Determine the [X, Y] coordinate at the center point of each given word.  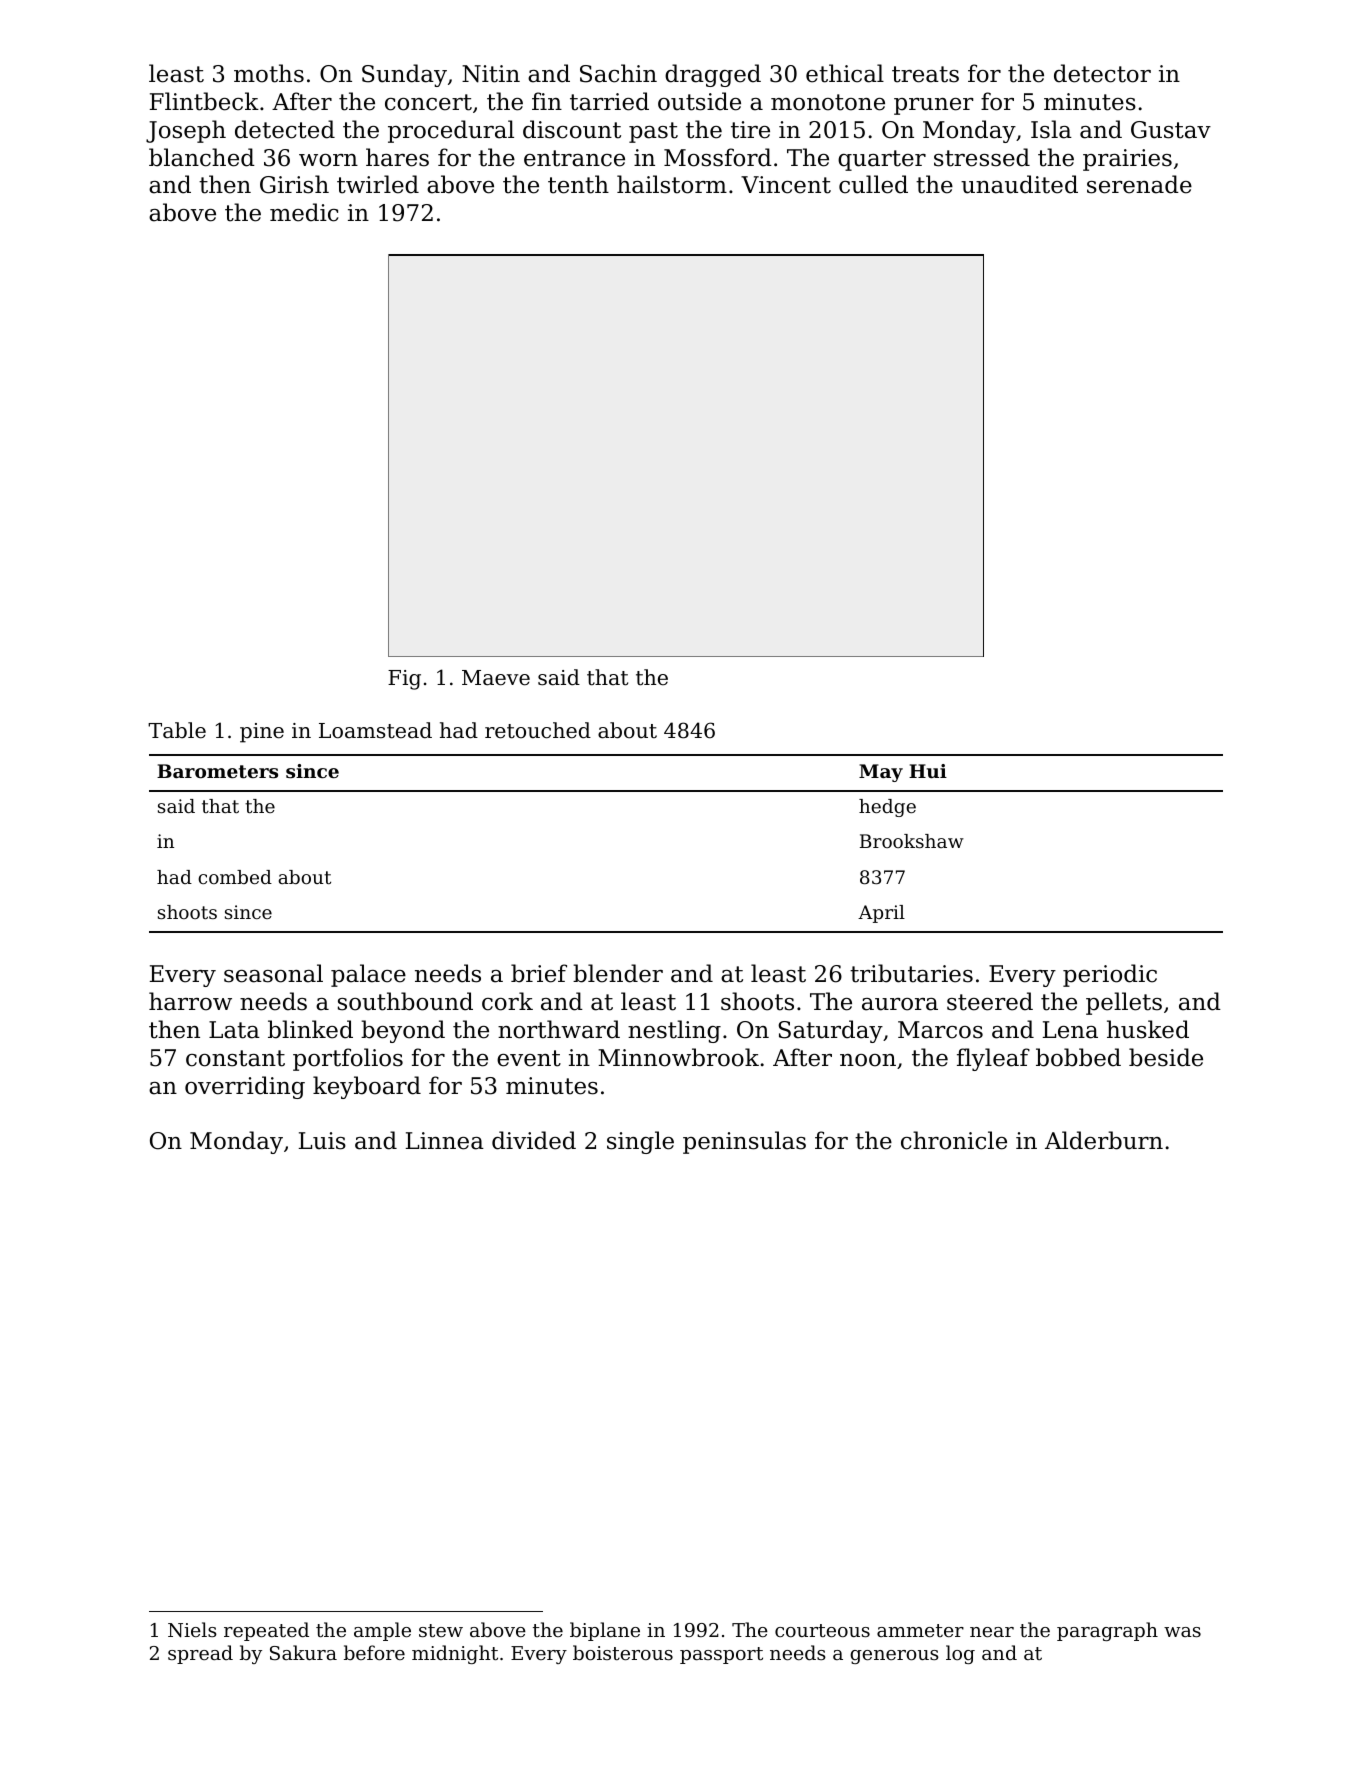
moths [269, 73]
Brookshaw [912, 841]
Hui [928, 771]
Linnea [445, 1141]
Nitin [491, 74]
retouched [538, 730]
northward [559, 1029]
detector [1102, 73]
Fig [404, 680]
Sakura [303, 1652]
